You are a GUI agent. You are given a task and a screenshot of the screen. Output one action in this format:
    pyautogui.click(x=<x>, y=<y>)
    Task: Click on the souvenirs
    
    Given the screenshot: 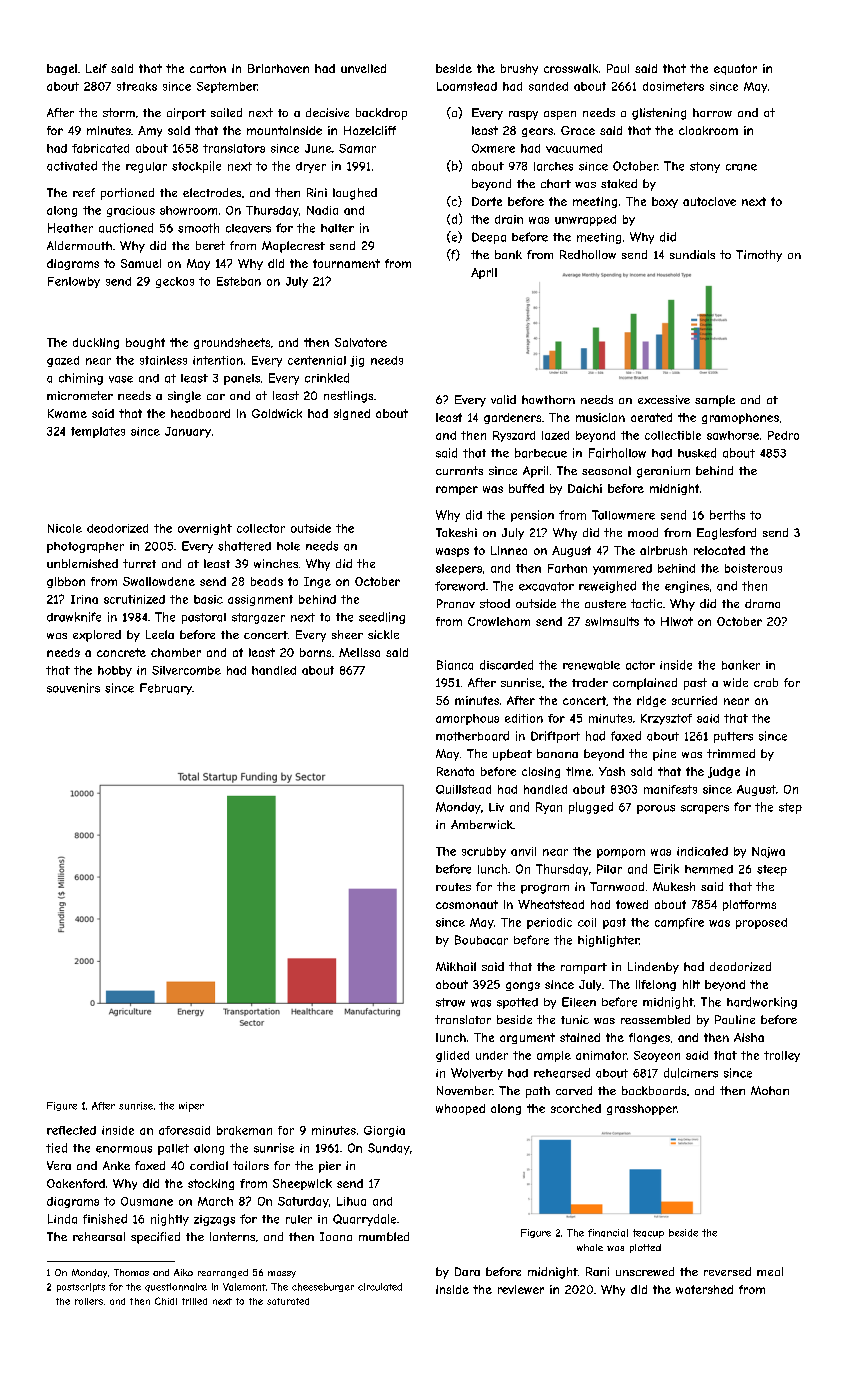 What is the action you would take?
    pyautogui.click(x=73, y=688)
